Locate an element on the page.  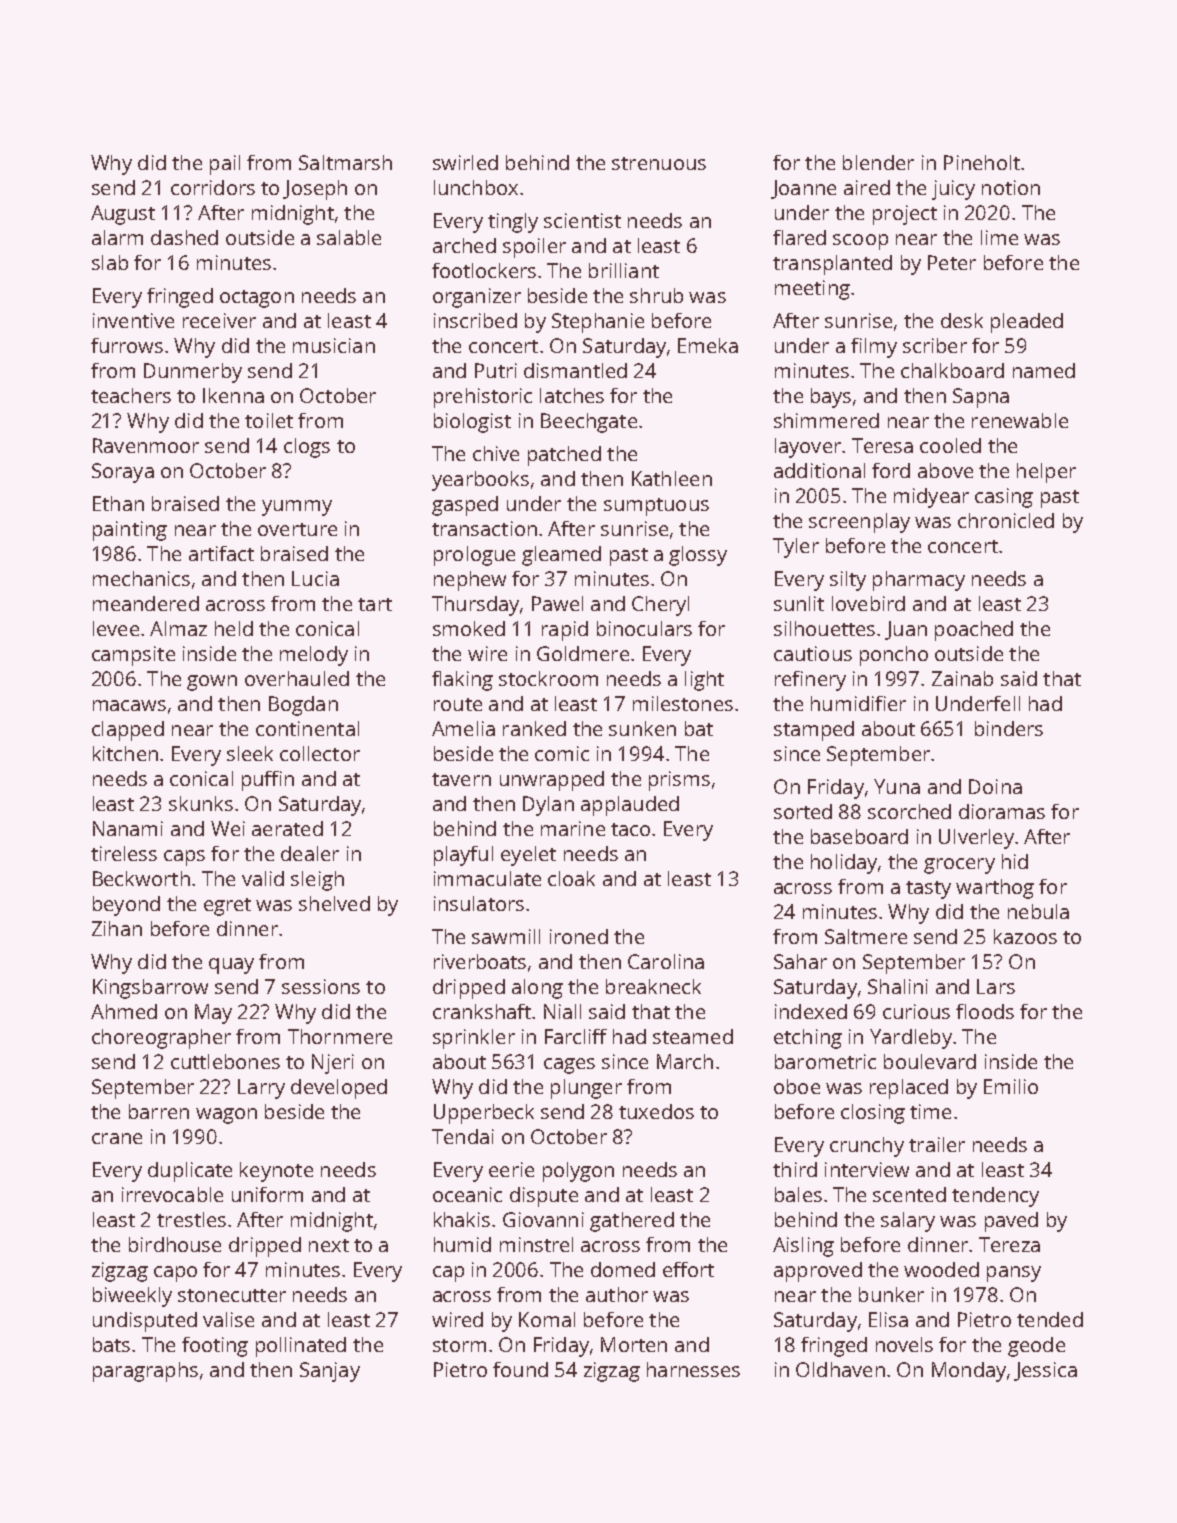
strenuous is located at coordinates (659, 163).
